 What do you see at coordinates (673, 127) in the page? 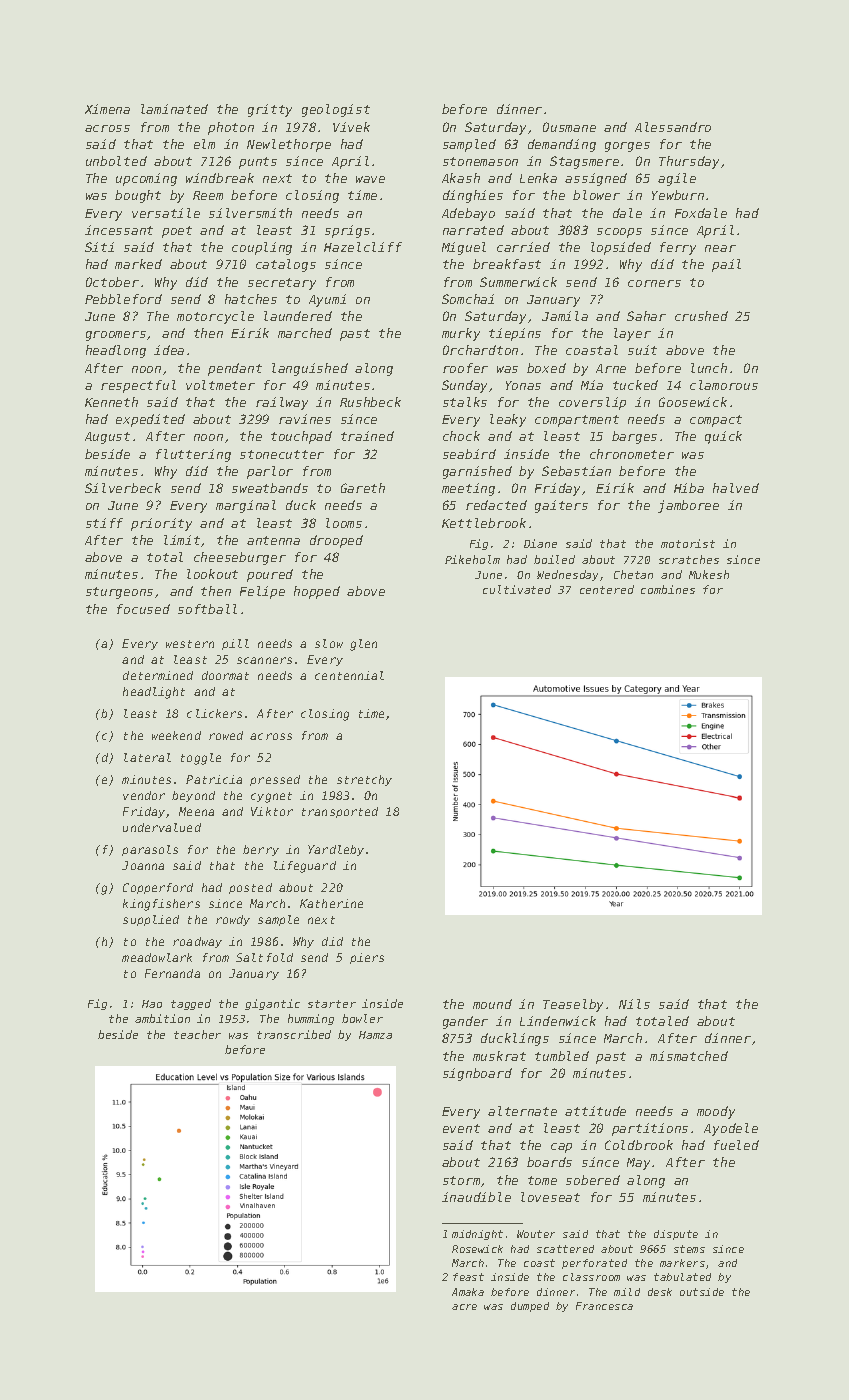
I see `Alessandro` at bounding box center [673, 127].
